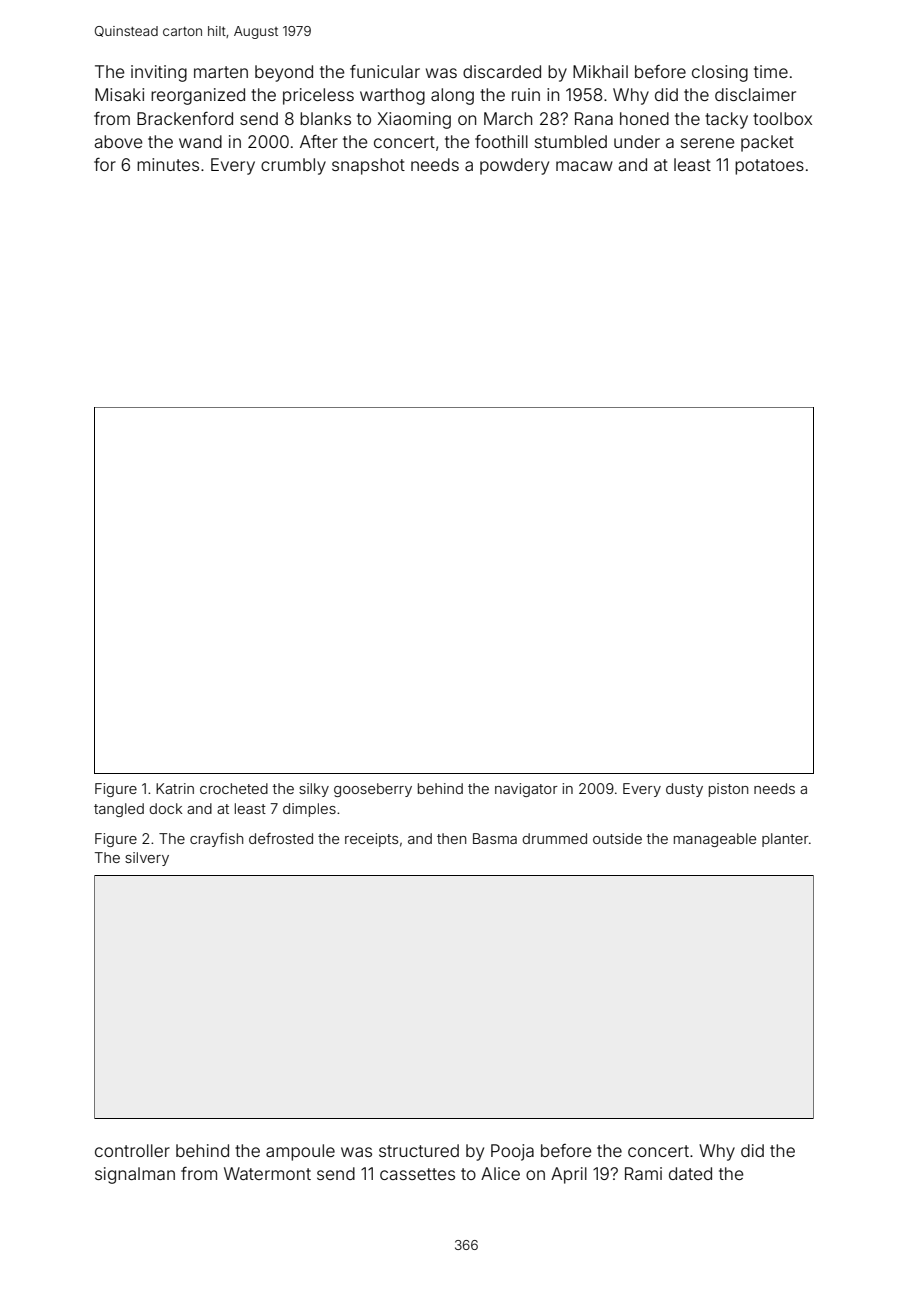 The width and height of the screenshot is (908, 1316). Describe the element at coordinates (514, 166) in the screenshot. I see `powdery` at that location.
